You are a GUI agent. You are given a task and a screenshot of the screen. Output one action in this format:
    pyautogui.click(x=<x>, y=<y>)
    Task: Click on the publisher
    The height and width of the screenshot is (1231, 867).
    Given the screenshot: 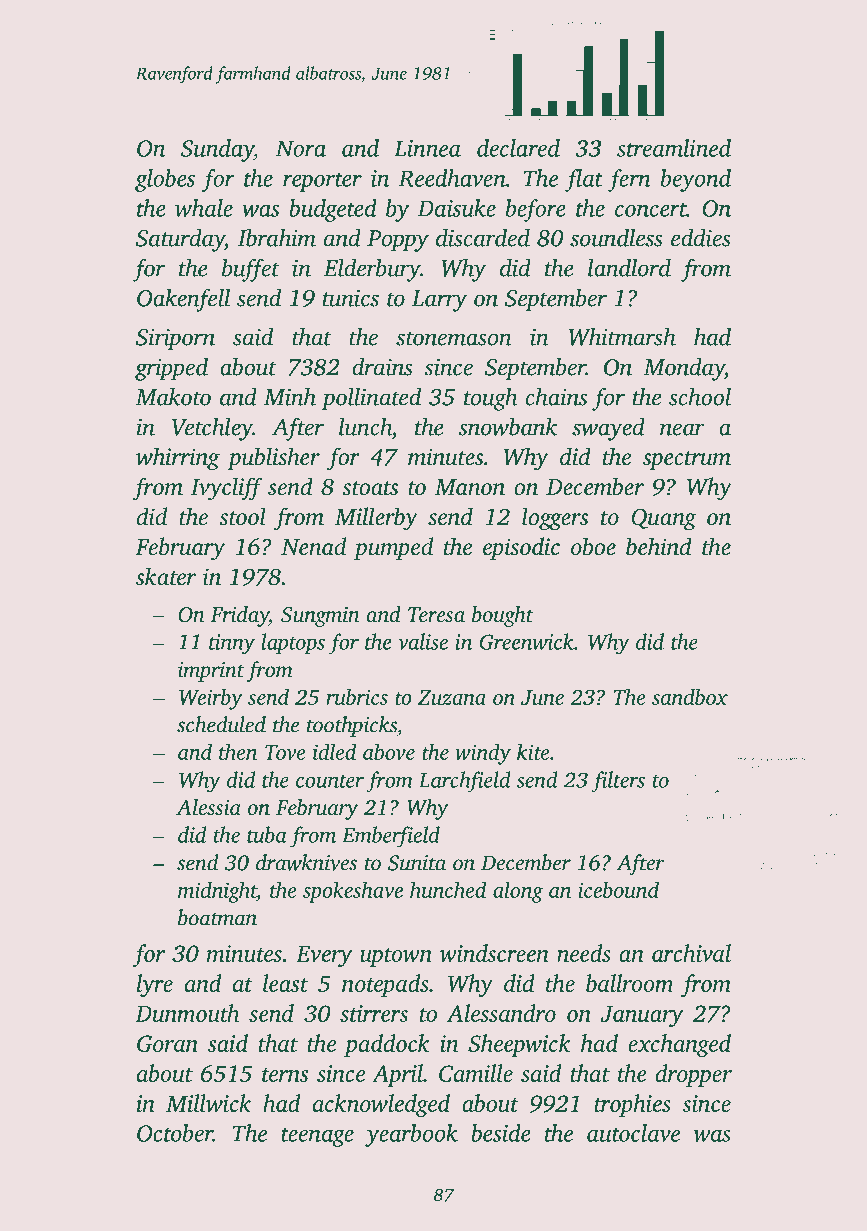 What is the action you would take?
    pyautogui.click(x=273, y=458)
